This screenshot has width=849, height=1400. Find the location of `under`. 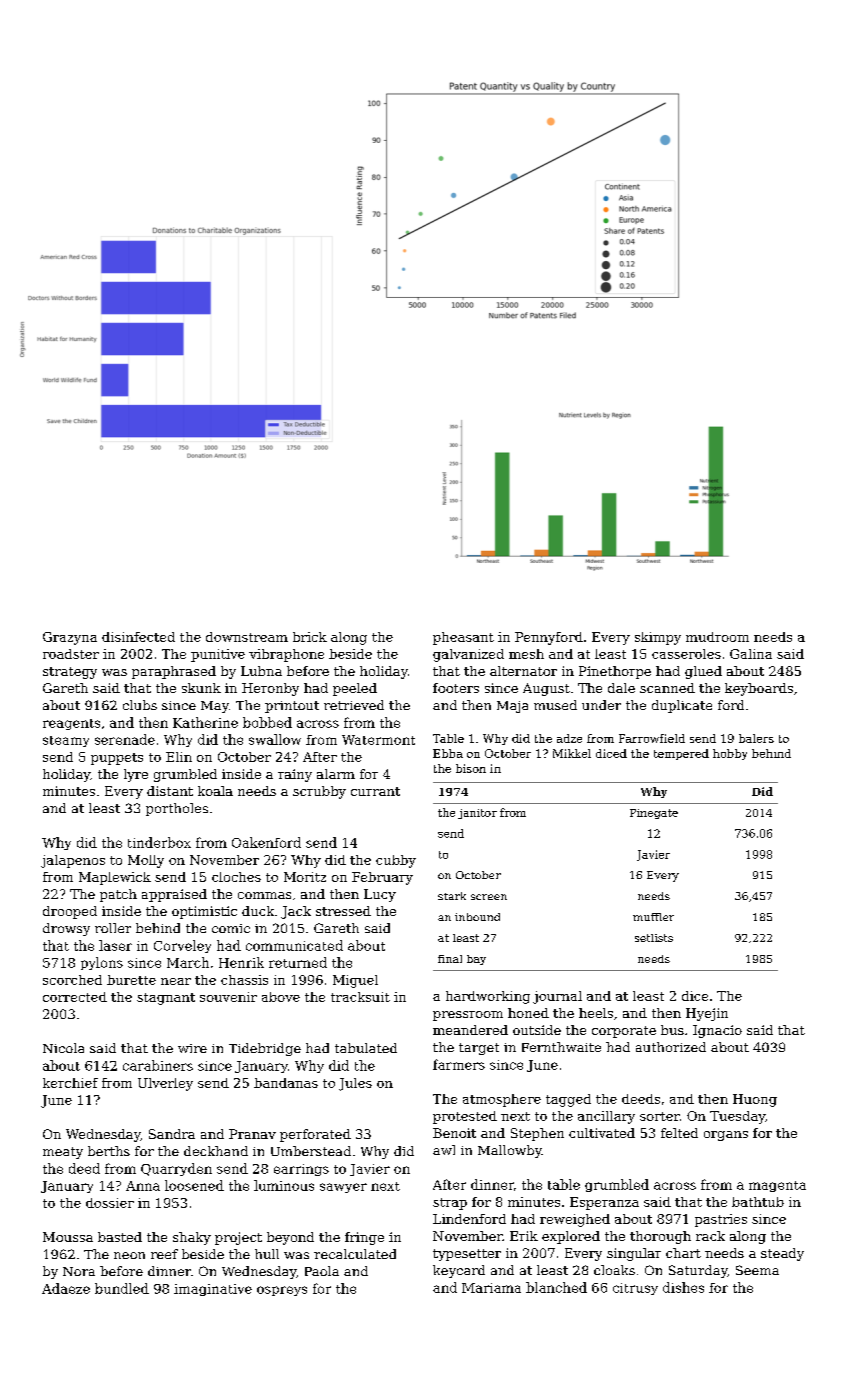

under is located at coordinates (601, 705).
